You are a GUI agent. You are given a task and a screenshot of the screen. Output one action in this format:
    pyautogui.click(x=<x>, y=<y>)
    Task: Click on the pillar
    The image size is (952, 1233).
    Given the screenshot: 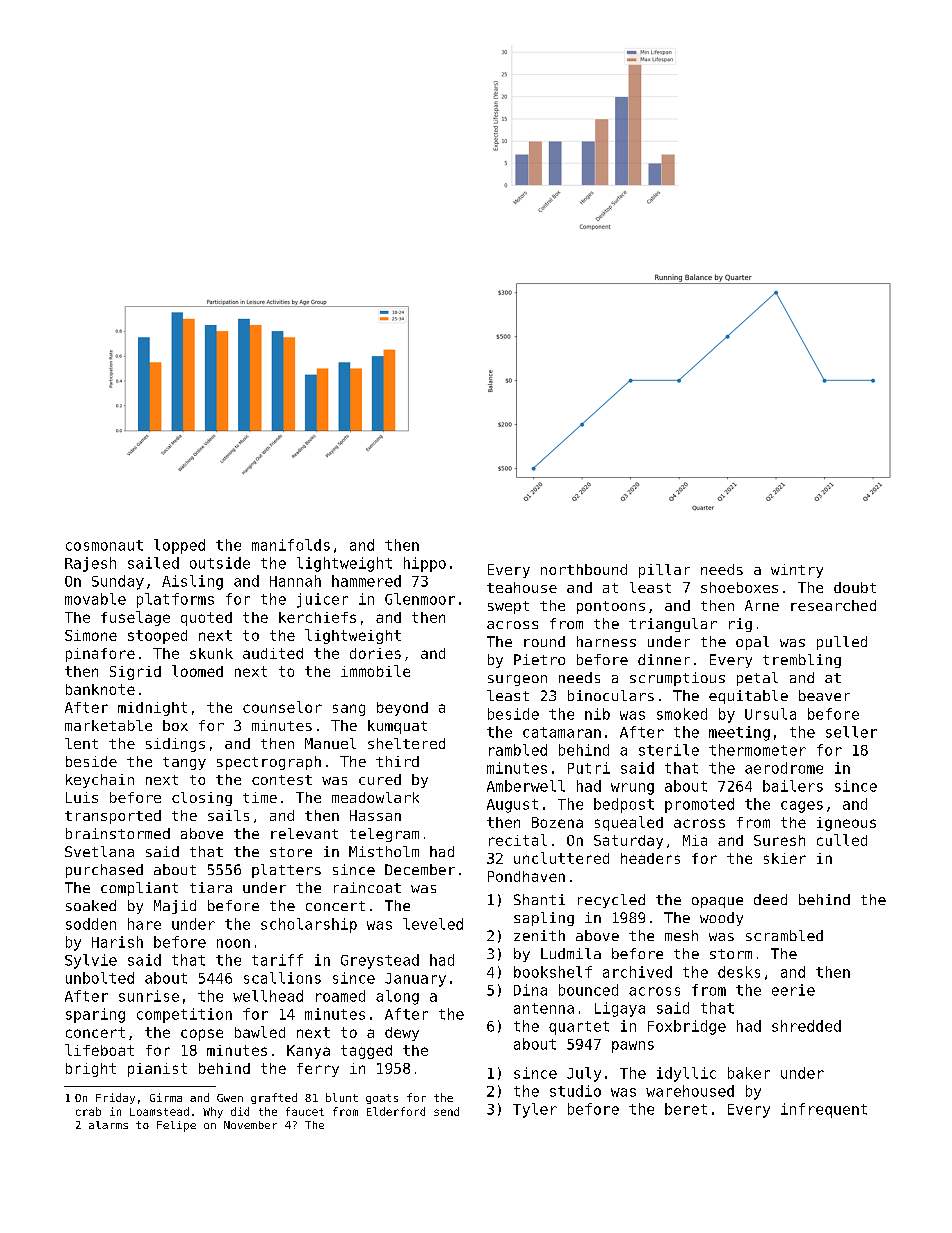 What is the action you would take?
    pyautogui.click(x=664, y=571)
